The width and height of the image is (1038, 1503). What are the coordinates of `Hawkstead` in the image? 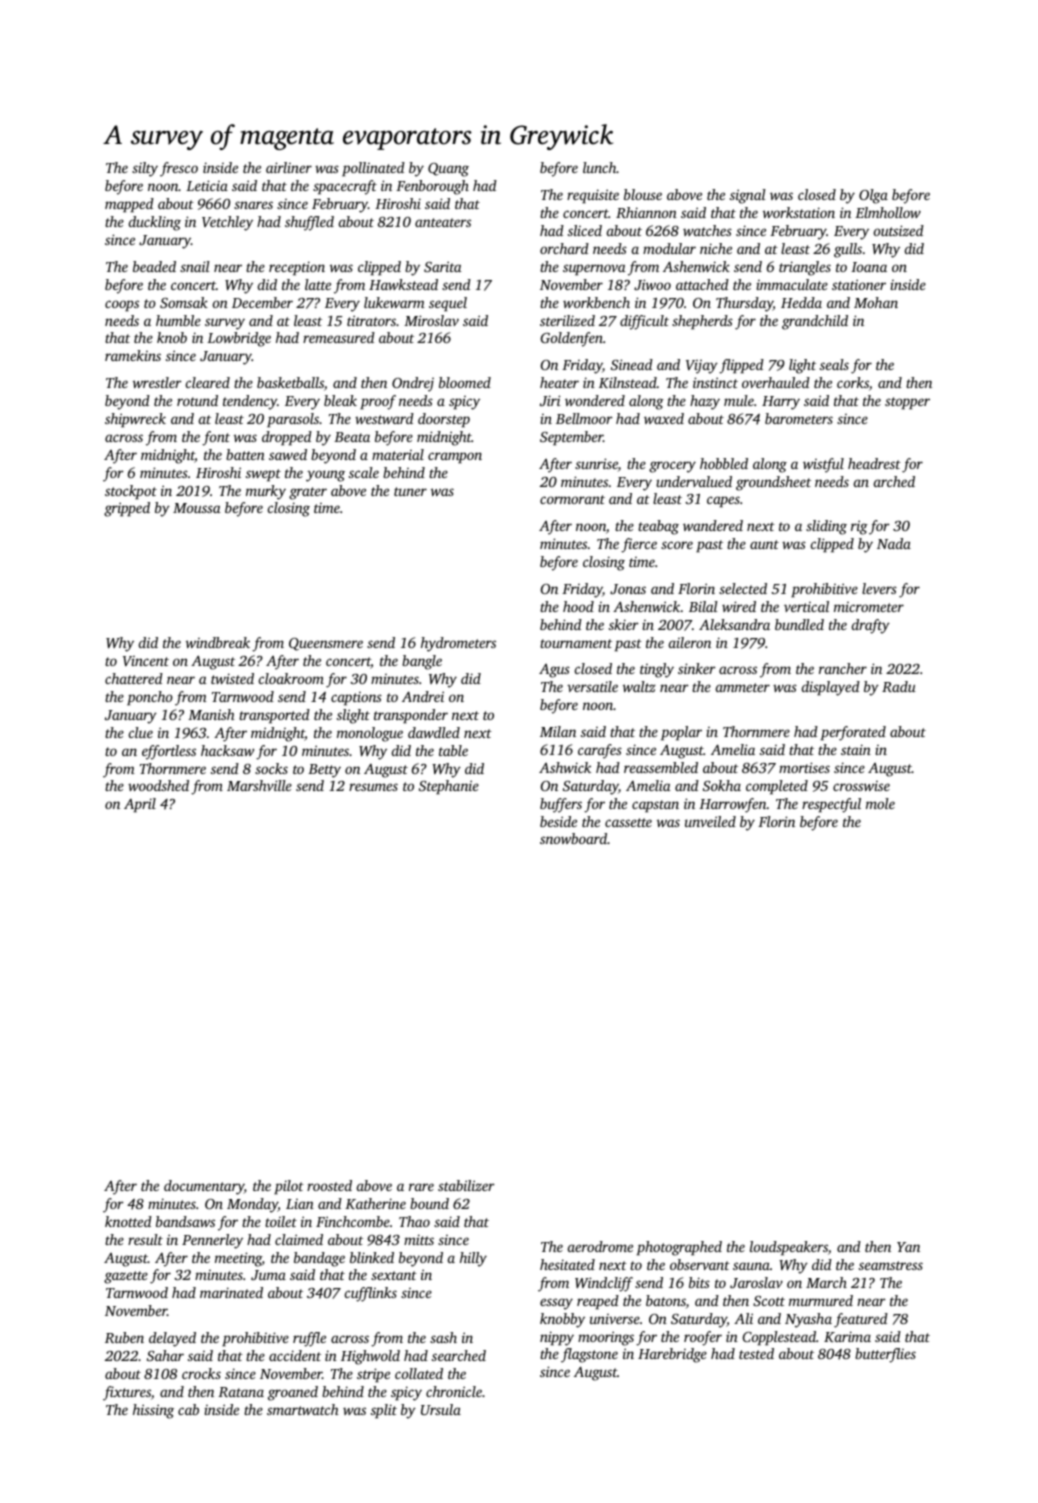 It's located at (403, 284).
